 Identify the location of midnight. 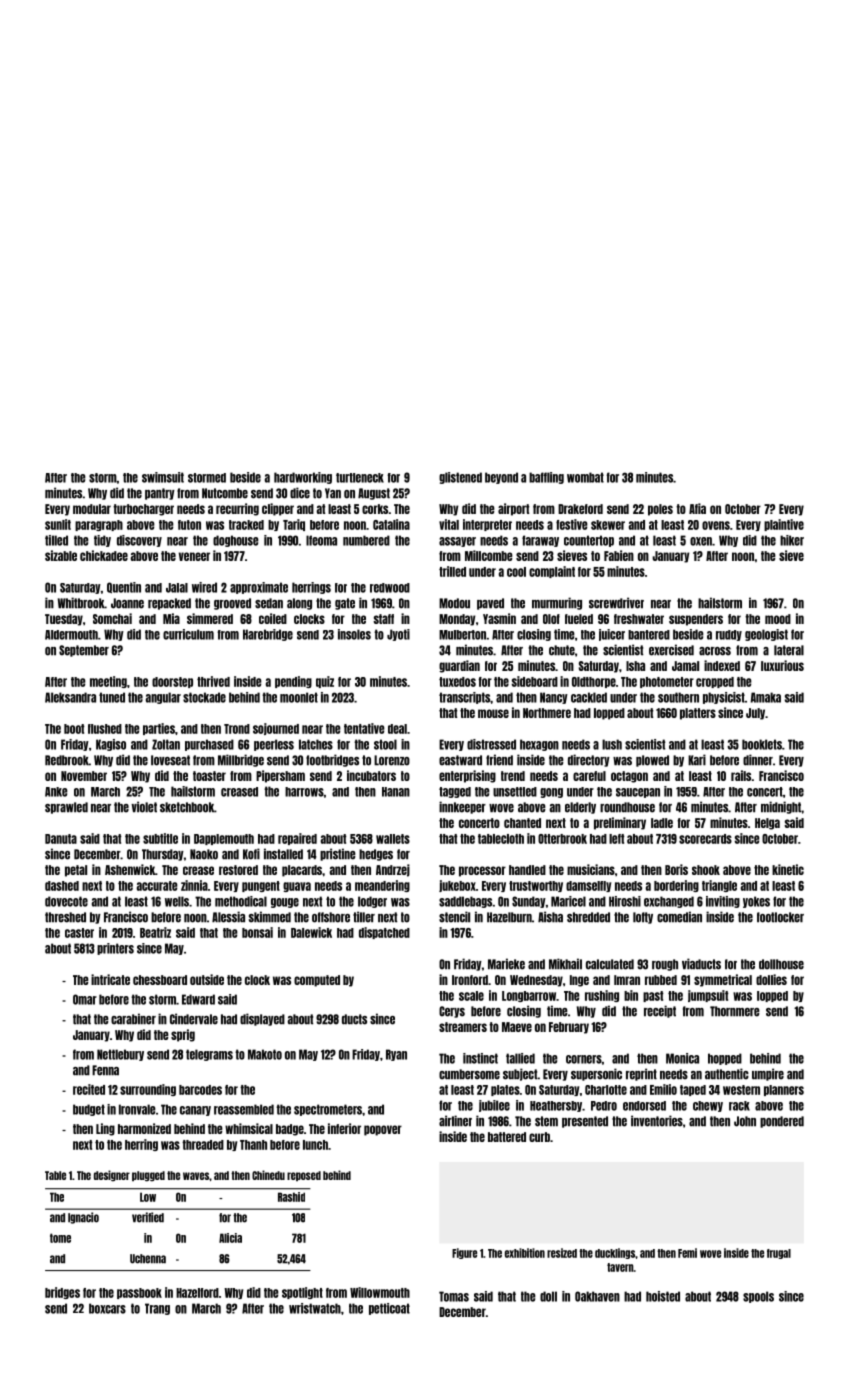
(781, 807).
